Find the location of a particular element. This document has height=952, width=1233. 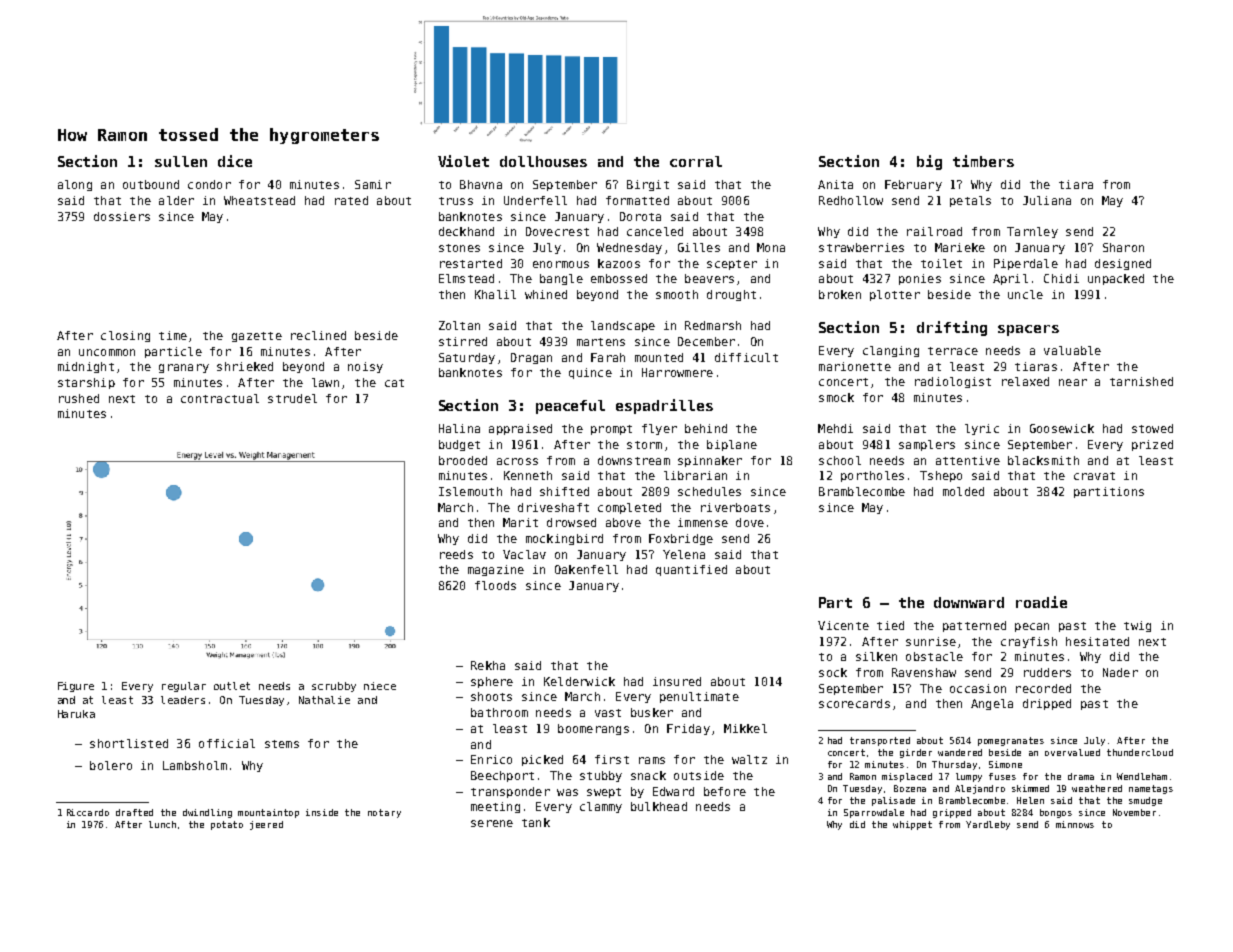

Lambsholm is located at coordinates (195, 765).
